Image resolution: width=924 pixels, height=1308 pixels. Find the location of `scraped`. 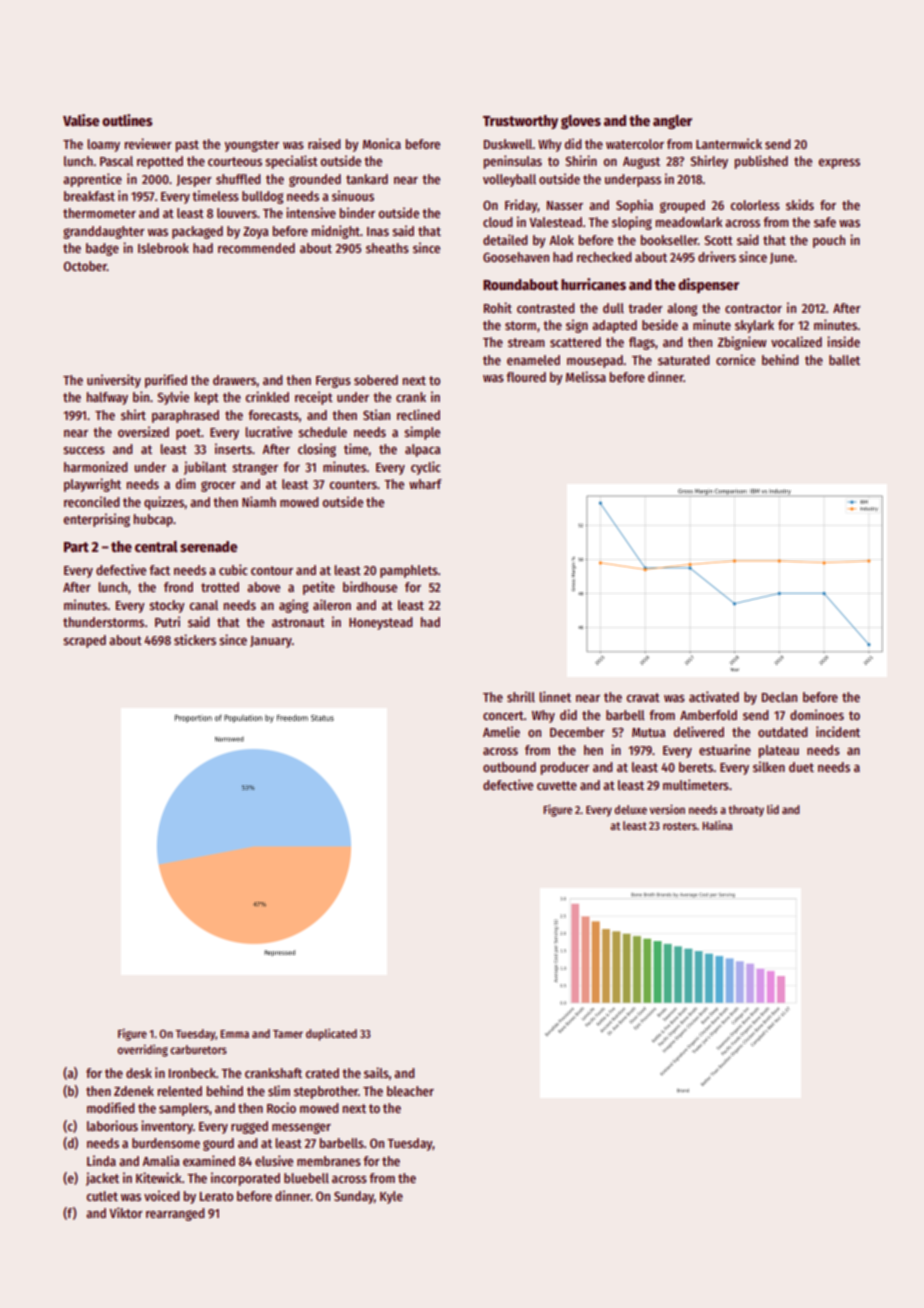

scraped is located at coordinates (84, 641).
